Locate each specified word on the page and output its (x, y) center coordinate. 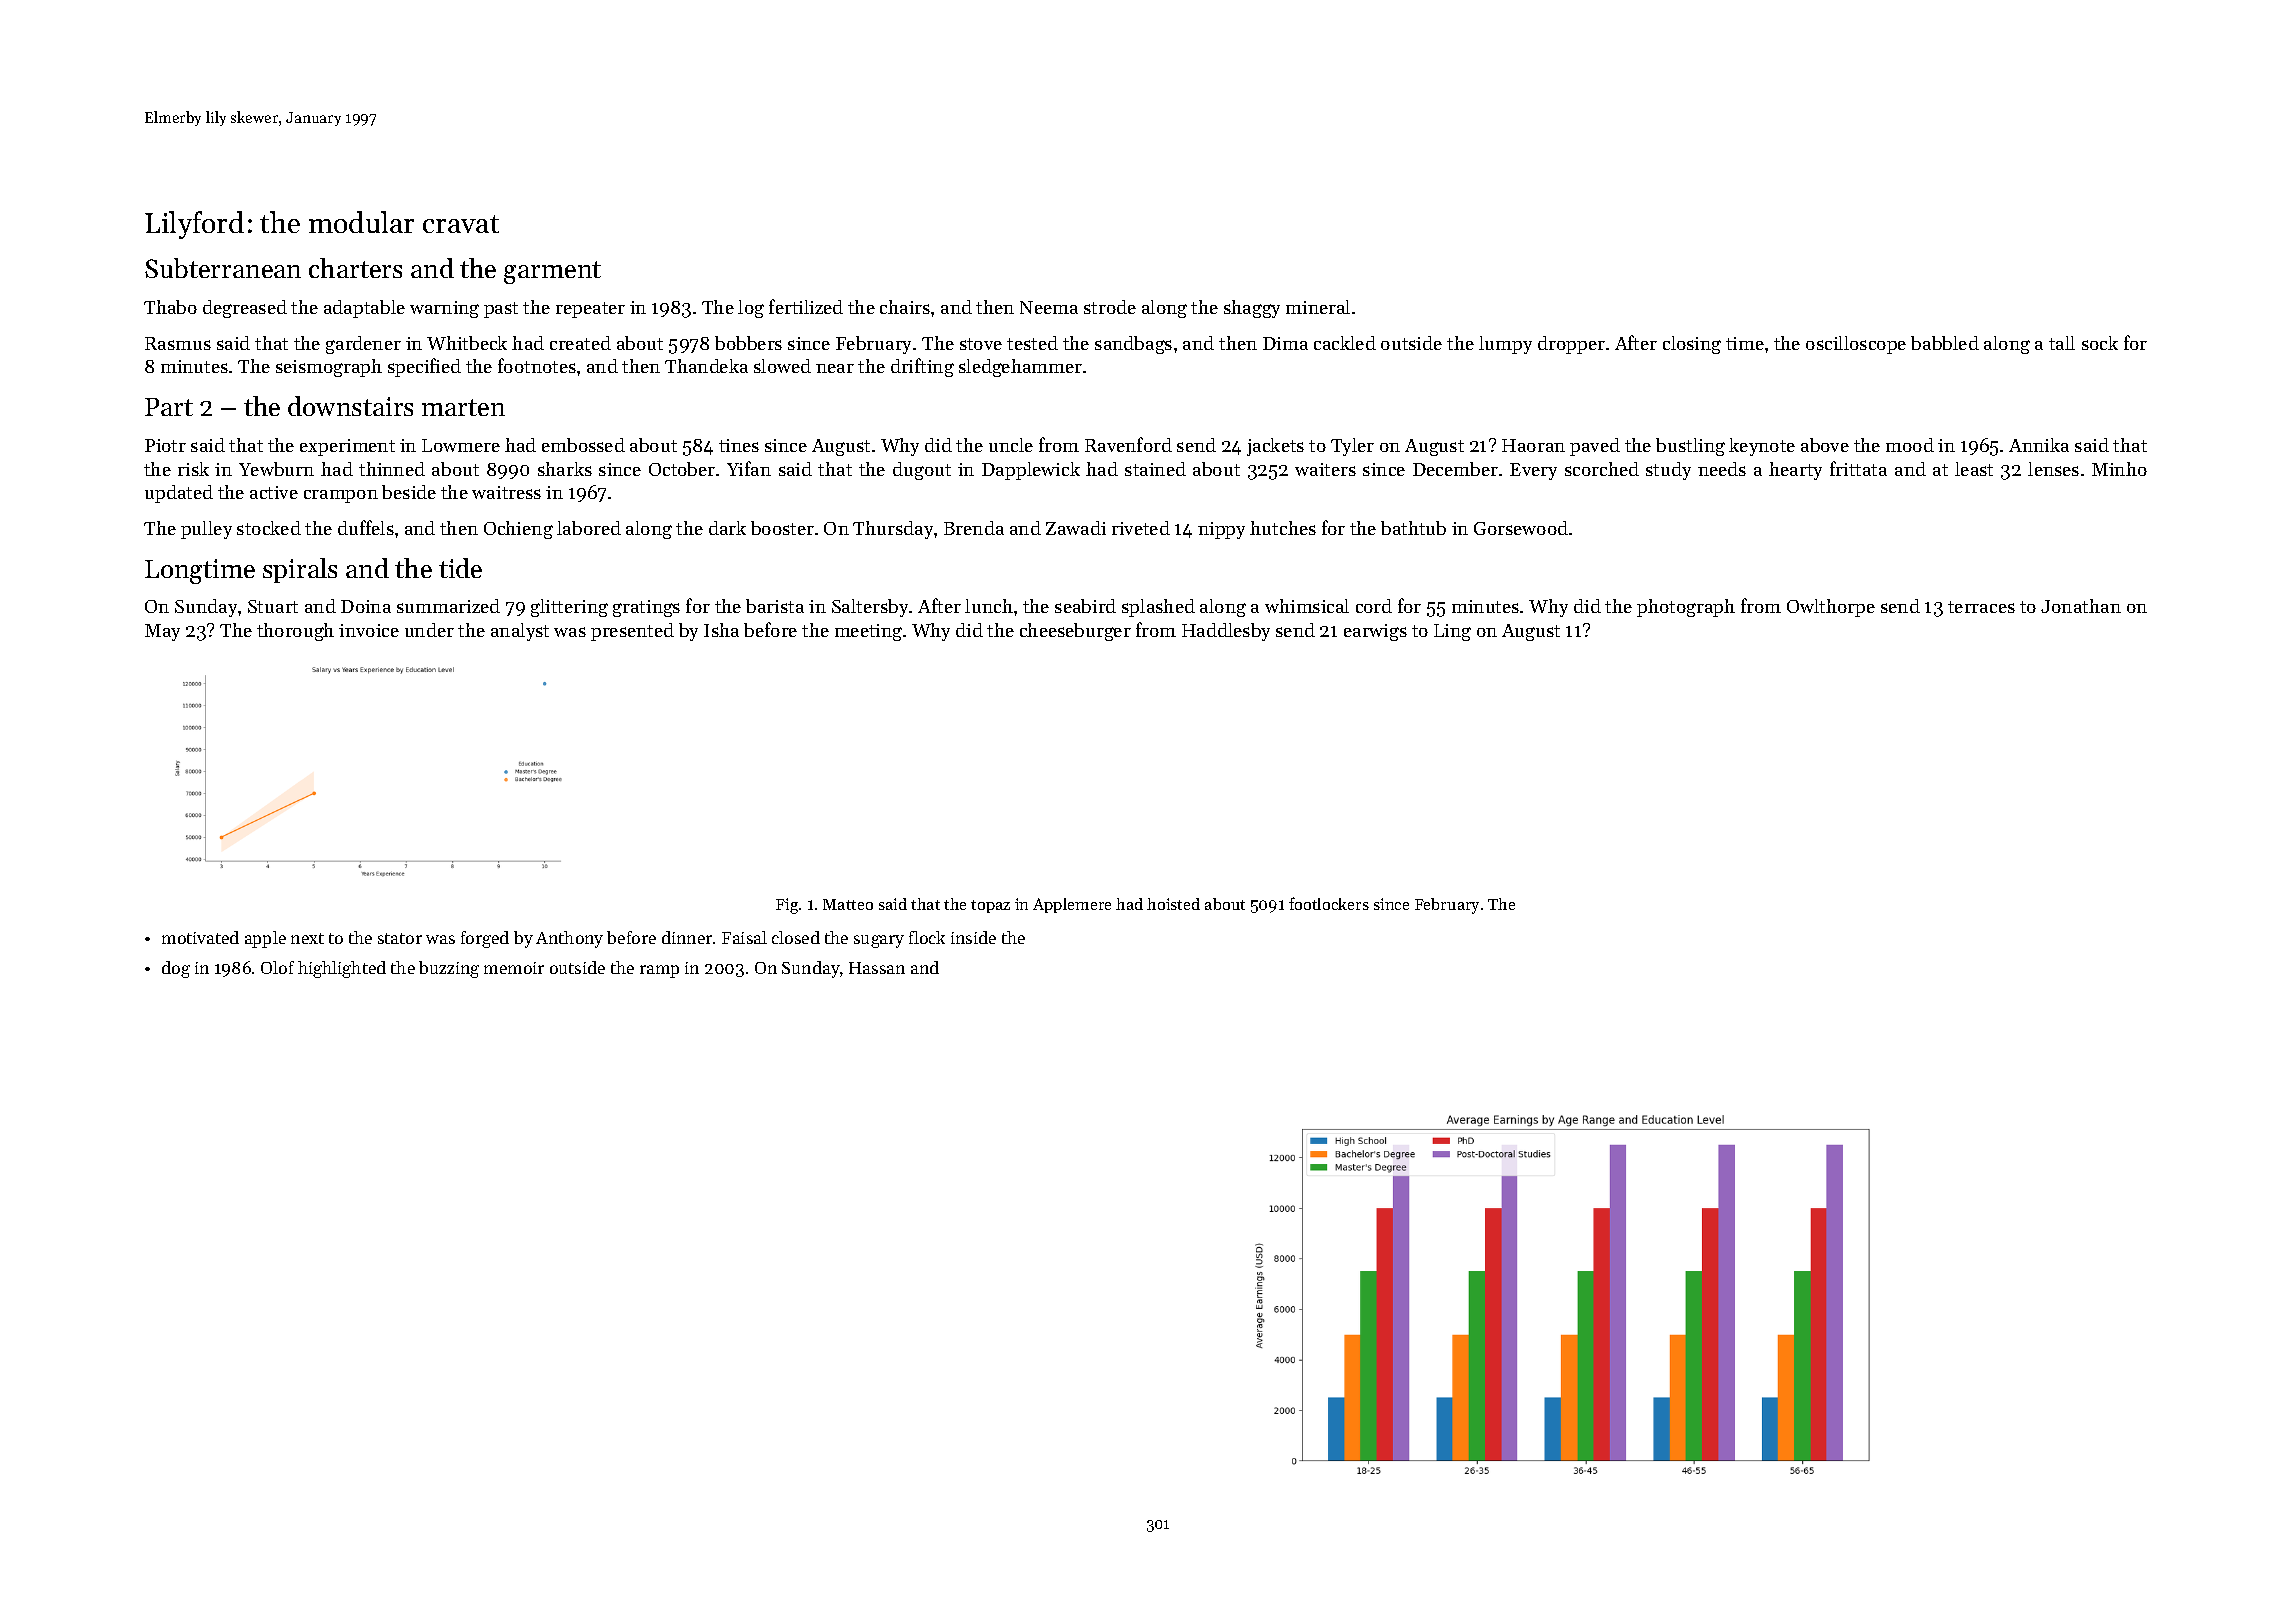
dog (176, 969)
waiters (1325, 469)
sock (2100, 343)
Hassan (877, 968)
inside (973, 937)
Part (169, 407)
